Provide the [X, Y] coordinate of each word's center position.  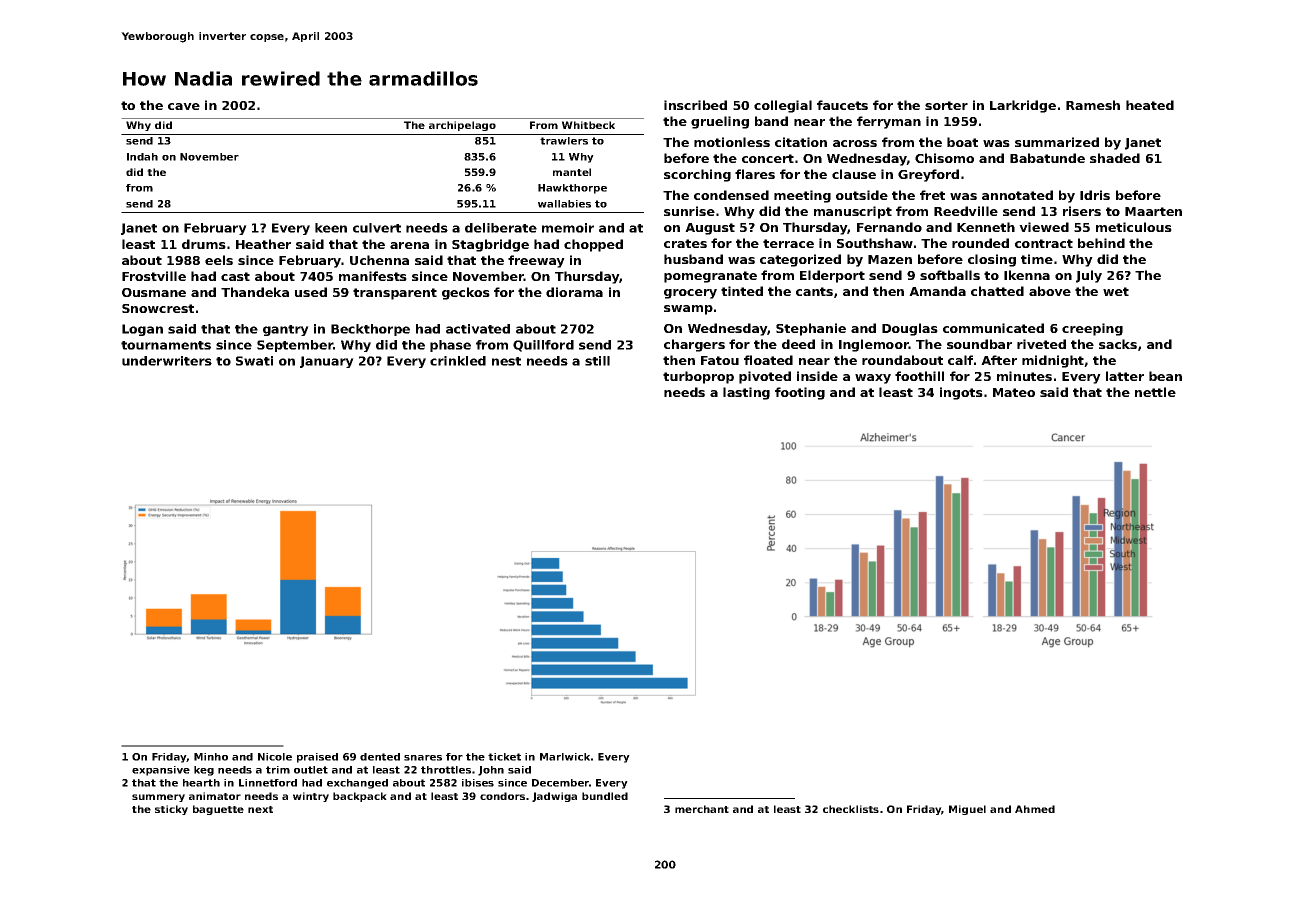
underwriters [167, 361]
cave [184, 106]
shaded [1115, 158]
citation [801, 142]
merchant [702, 809]
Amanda [937, 291]
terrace [788, 243]
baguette [218, 810]
